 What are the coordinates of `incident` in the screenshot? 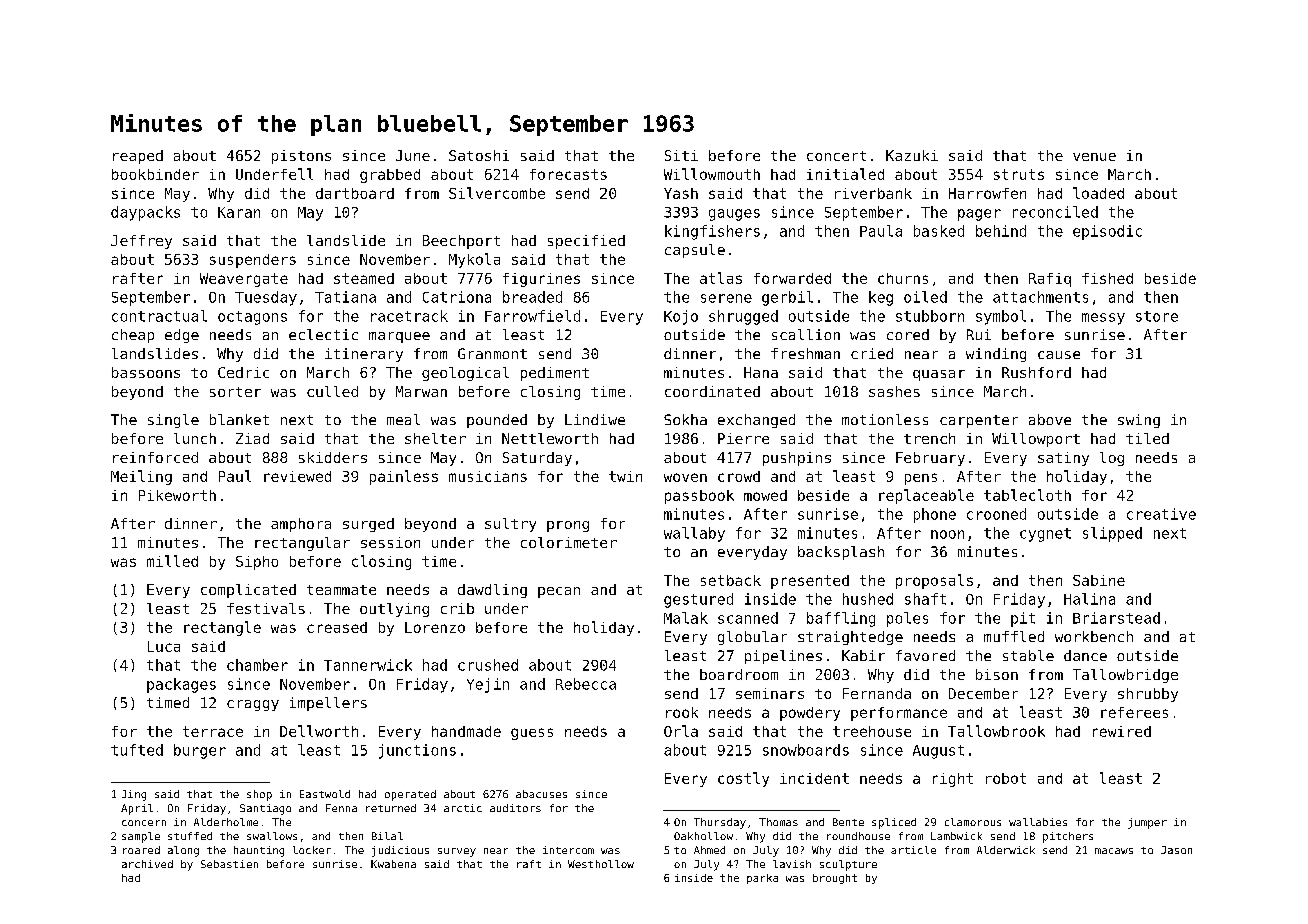 It's located at (814, 778).
